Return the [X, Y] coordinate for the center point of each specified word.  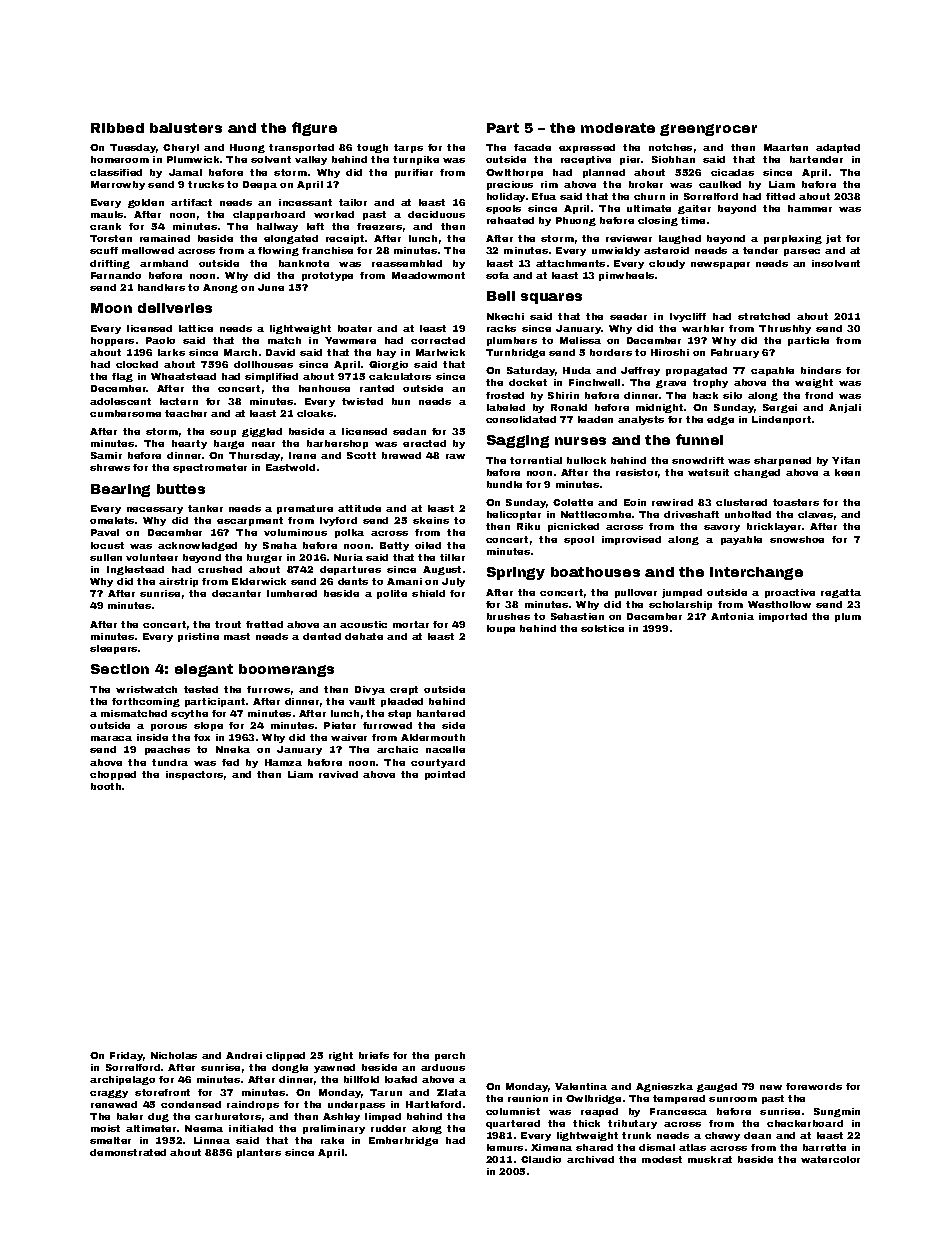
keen [847, 472]
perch [450, 1056]
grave [671, 384]
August [442, 570]
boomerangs [286, 670]
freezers [379, 226]
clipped [285, 1056]
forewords [814, 1086]
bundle [504, 484]
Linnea [212, 1140]
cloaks [315, 413]
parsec [802, 252]
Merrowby [118, 185]
